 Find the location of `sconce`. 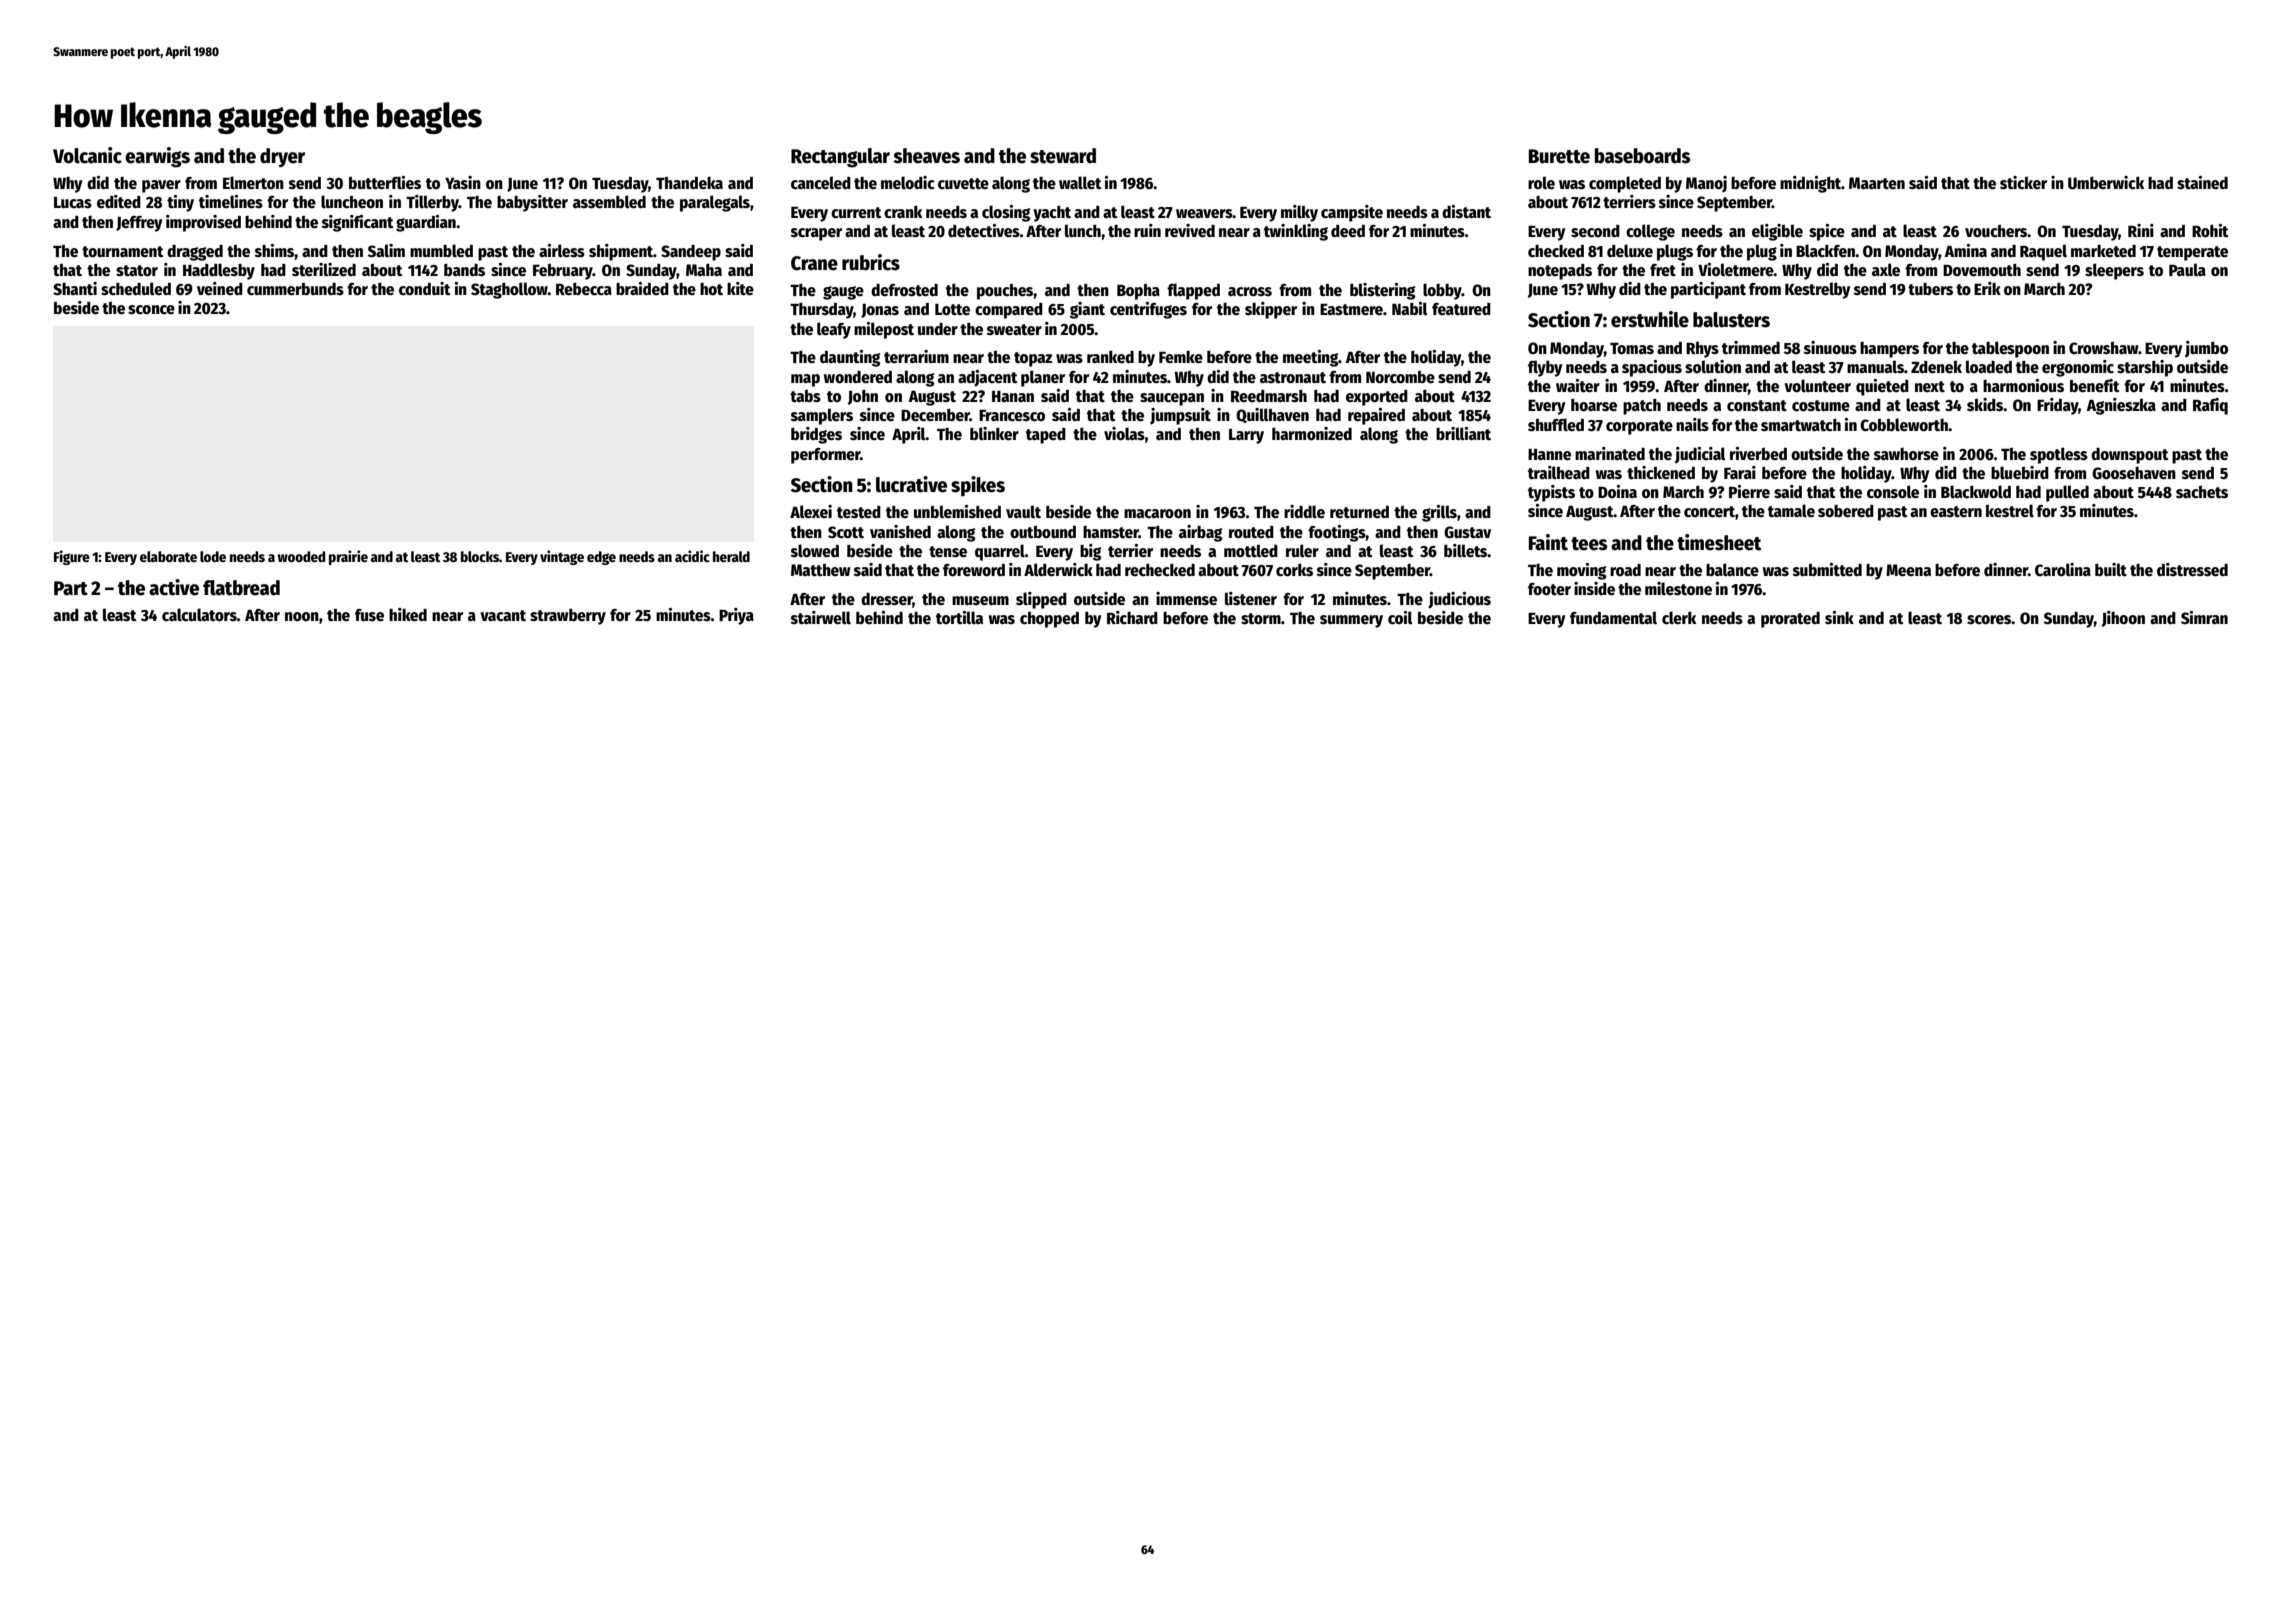

sconce is located at coordinates (151, 309).
